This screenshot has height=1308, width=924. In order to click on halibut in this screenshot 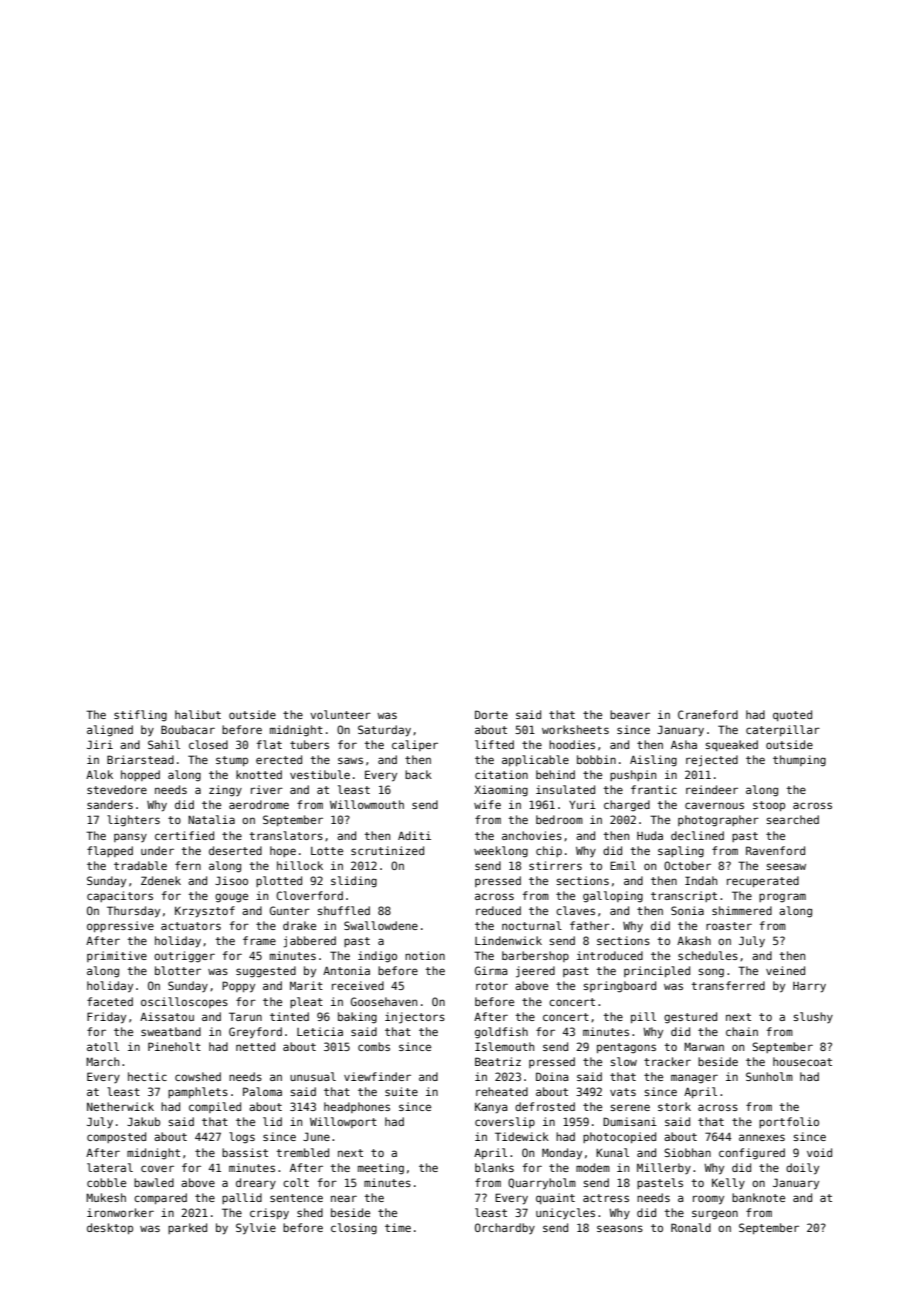, I will do `click(198, 714)`.
